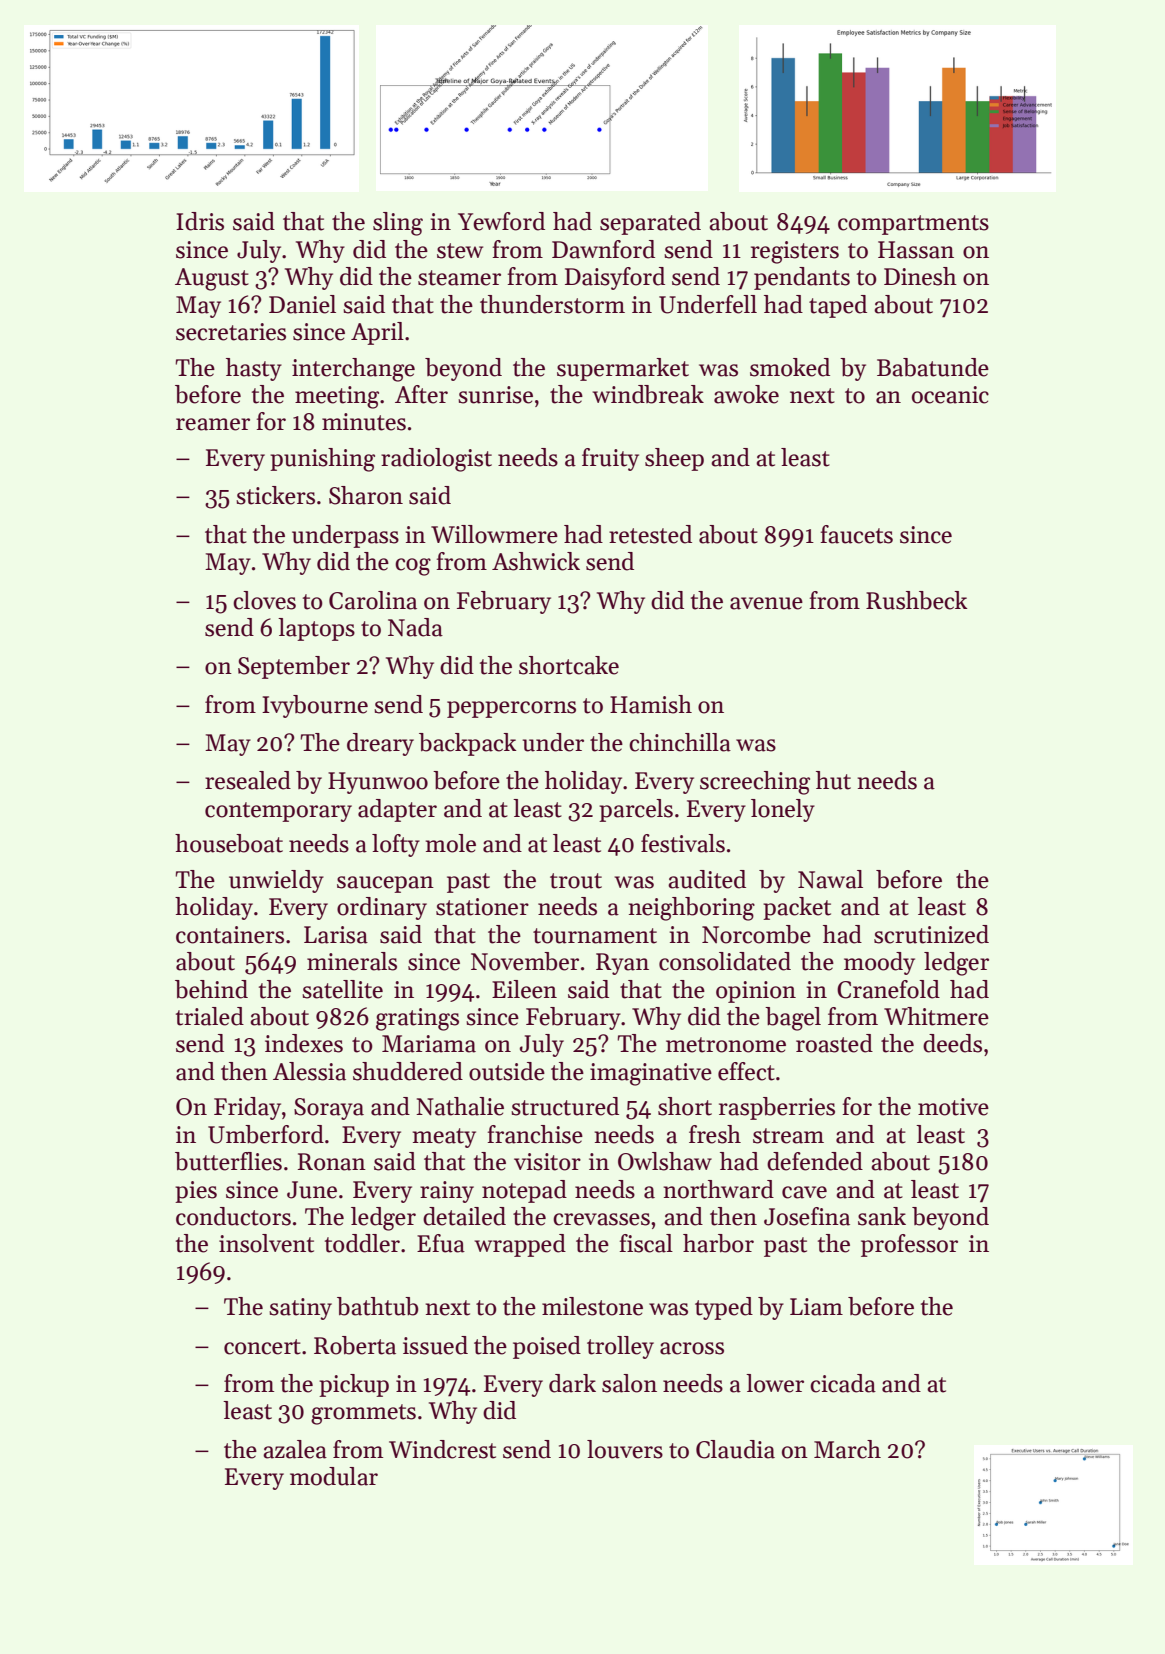  I want to click on concert, so click(262, 1347).
